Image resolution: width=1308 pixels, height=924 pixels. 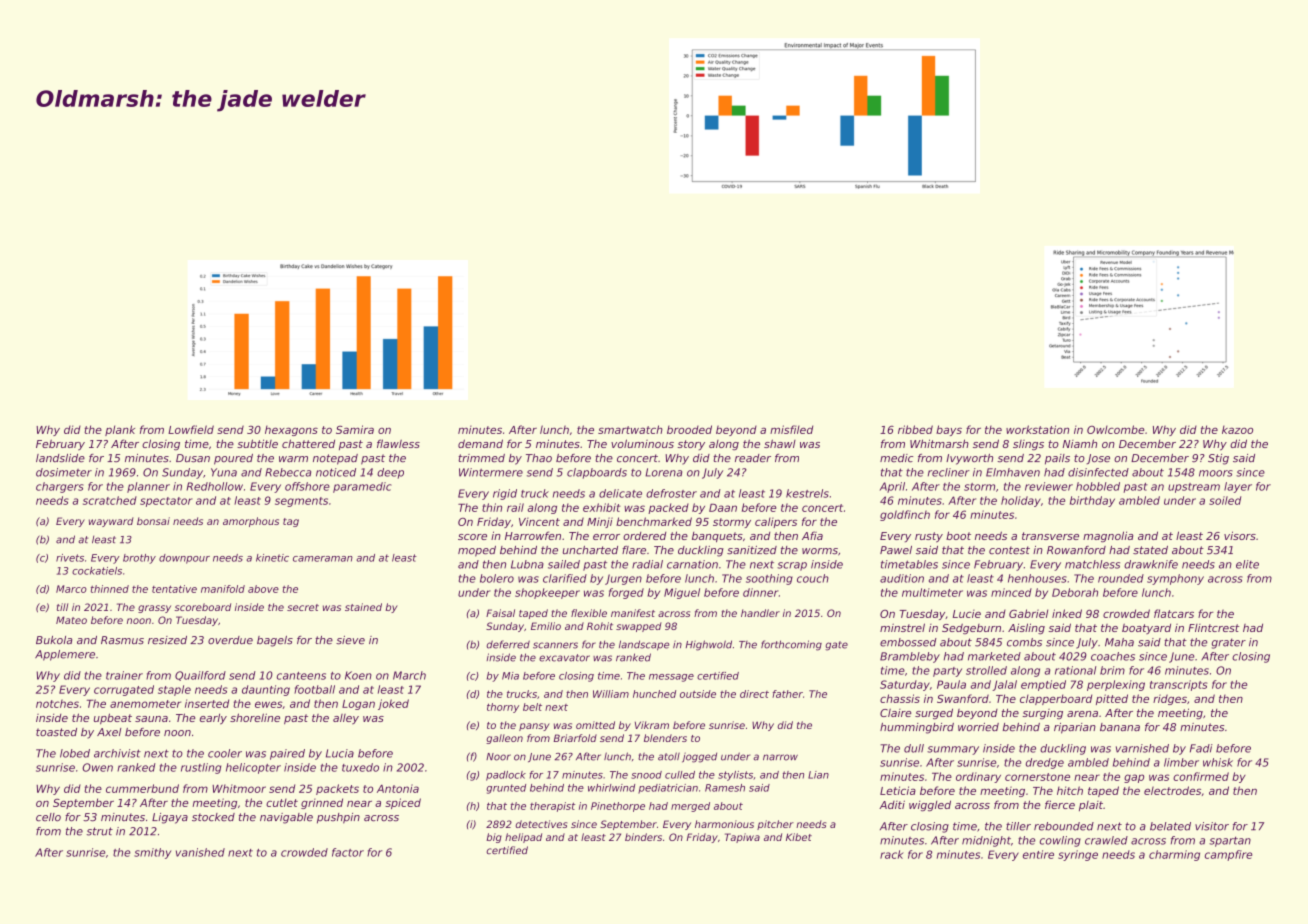 What do you see at coordinates (99, 831) in the screenshot?
I see `strut` at bounding box center [99, 831].
